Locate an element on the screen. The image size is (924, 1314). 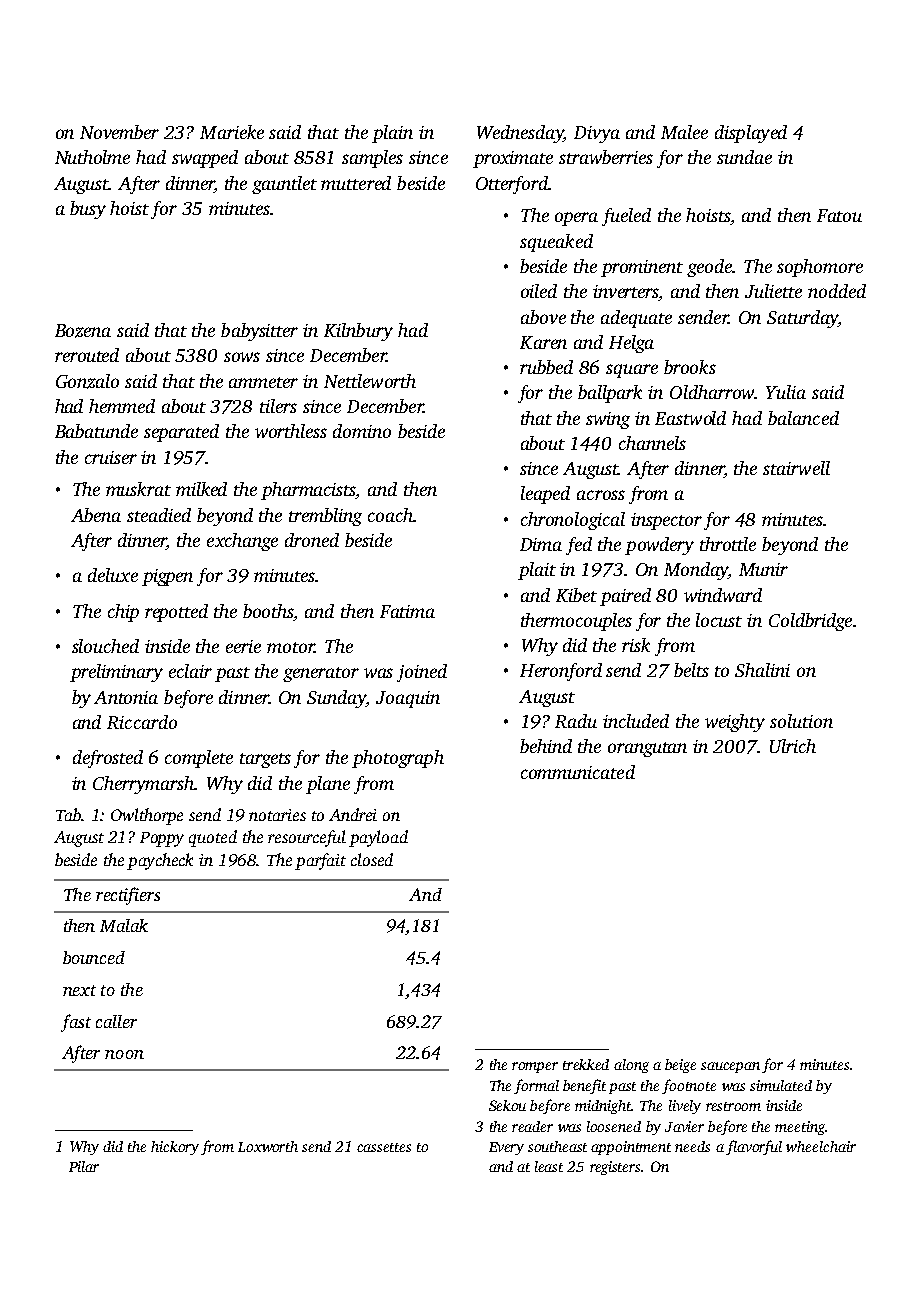
notaries is located at coordinates (277, 815).
